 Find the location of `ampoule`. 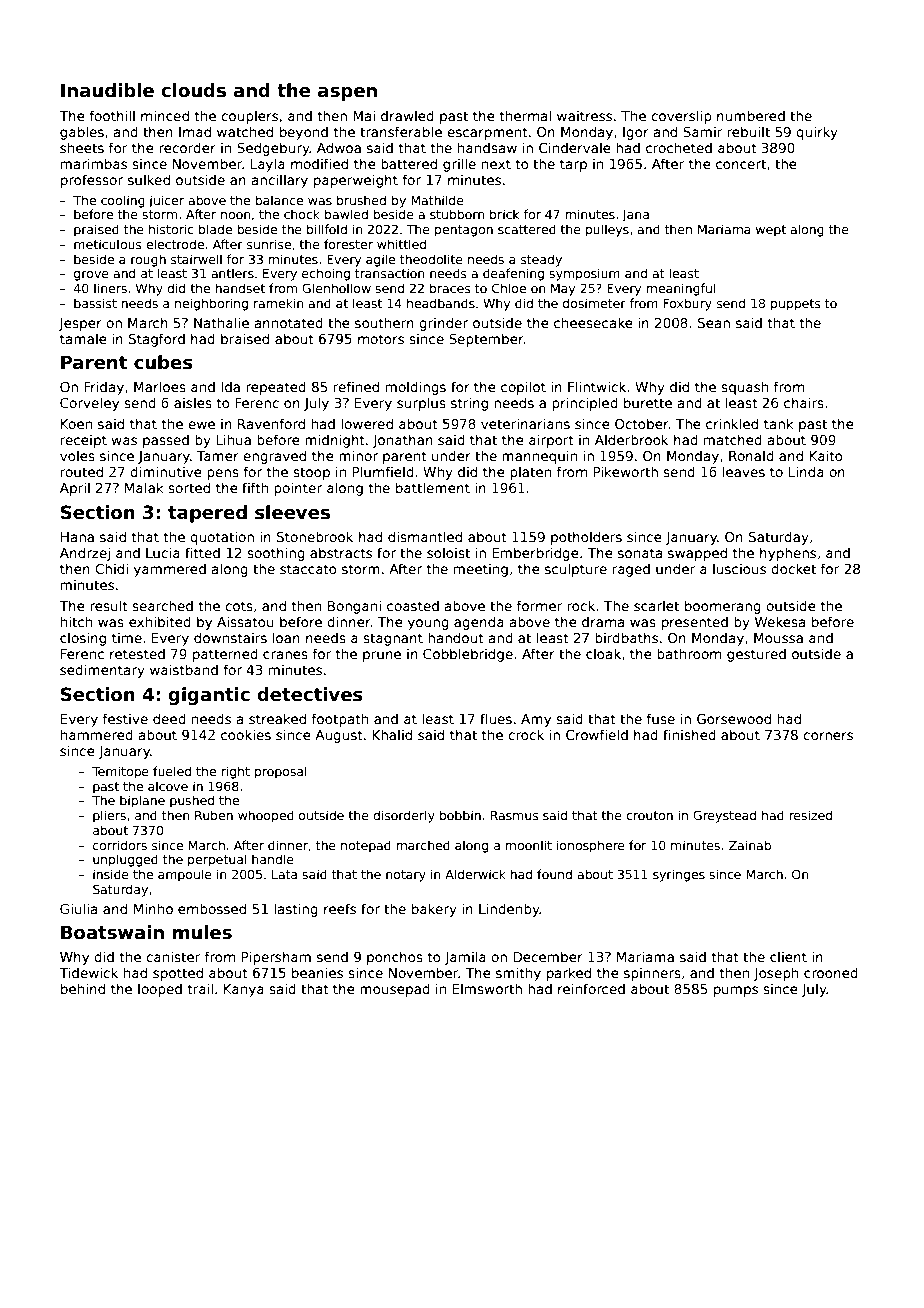

ampoule is located at coordinates (185, 875).
